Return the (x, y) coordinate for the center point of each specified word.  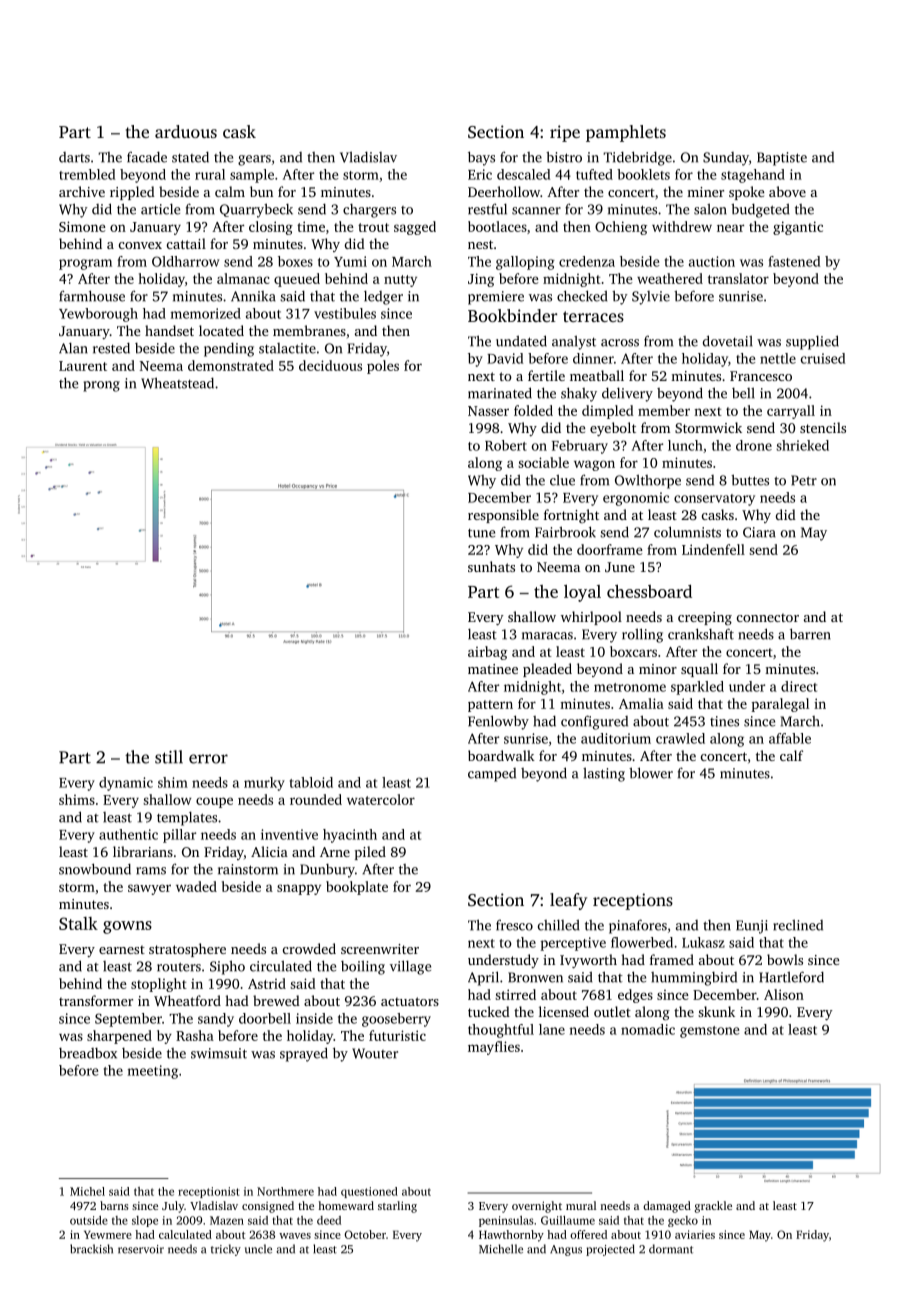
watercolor (381, 799)
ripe (565, 133)
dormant (671, 1249)
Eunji (752, 927)
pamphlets (626, 133)
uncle (258, 1249)
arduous (186, 131)
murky (264, 784)
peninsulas (506, 1221)
